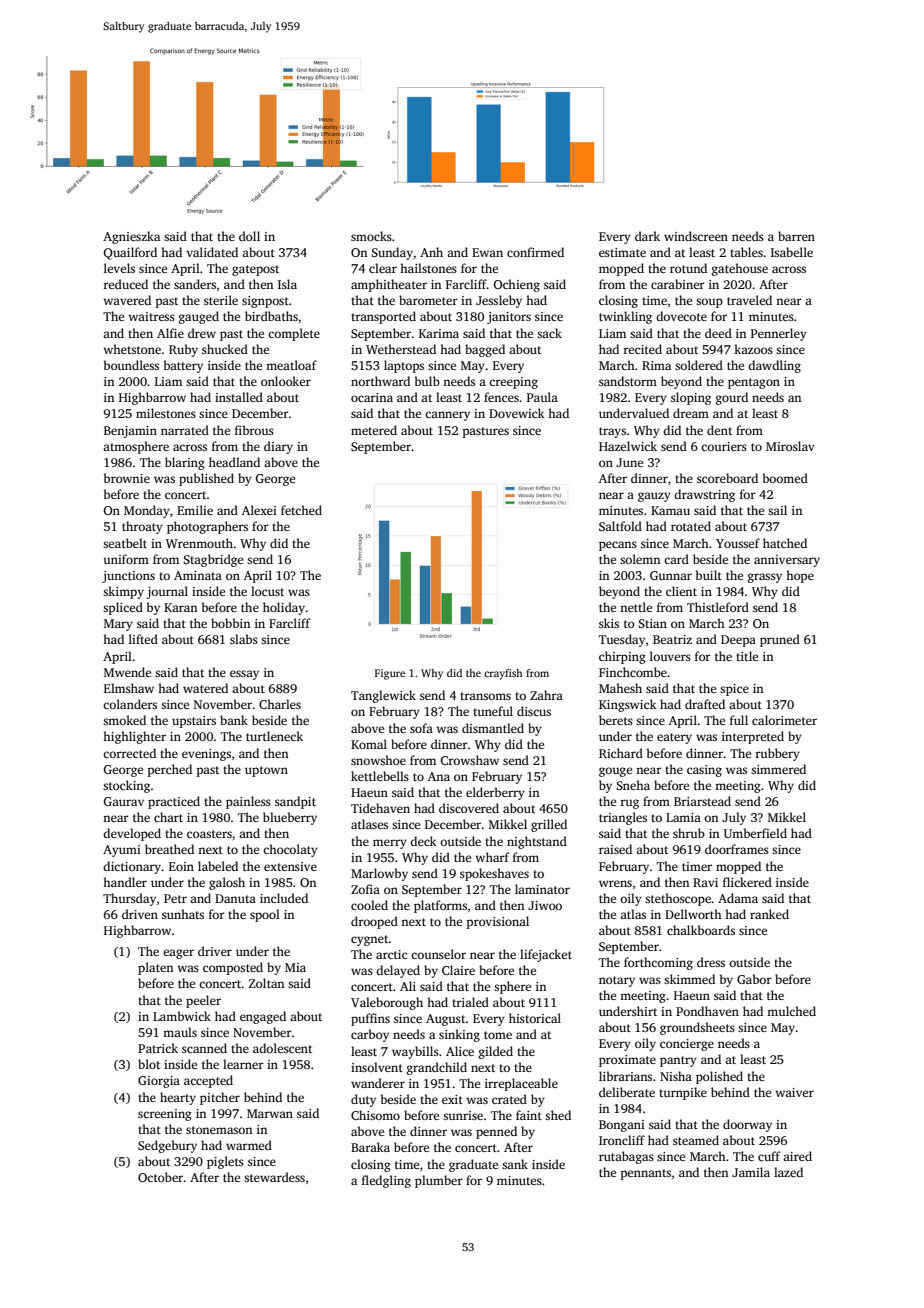  Describe the element at coordinates (691, 398) in the screenshot. I see `sloping` at that location.
